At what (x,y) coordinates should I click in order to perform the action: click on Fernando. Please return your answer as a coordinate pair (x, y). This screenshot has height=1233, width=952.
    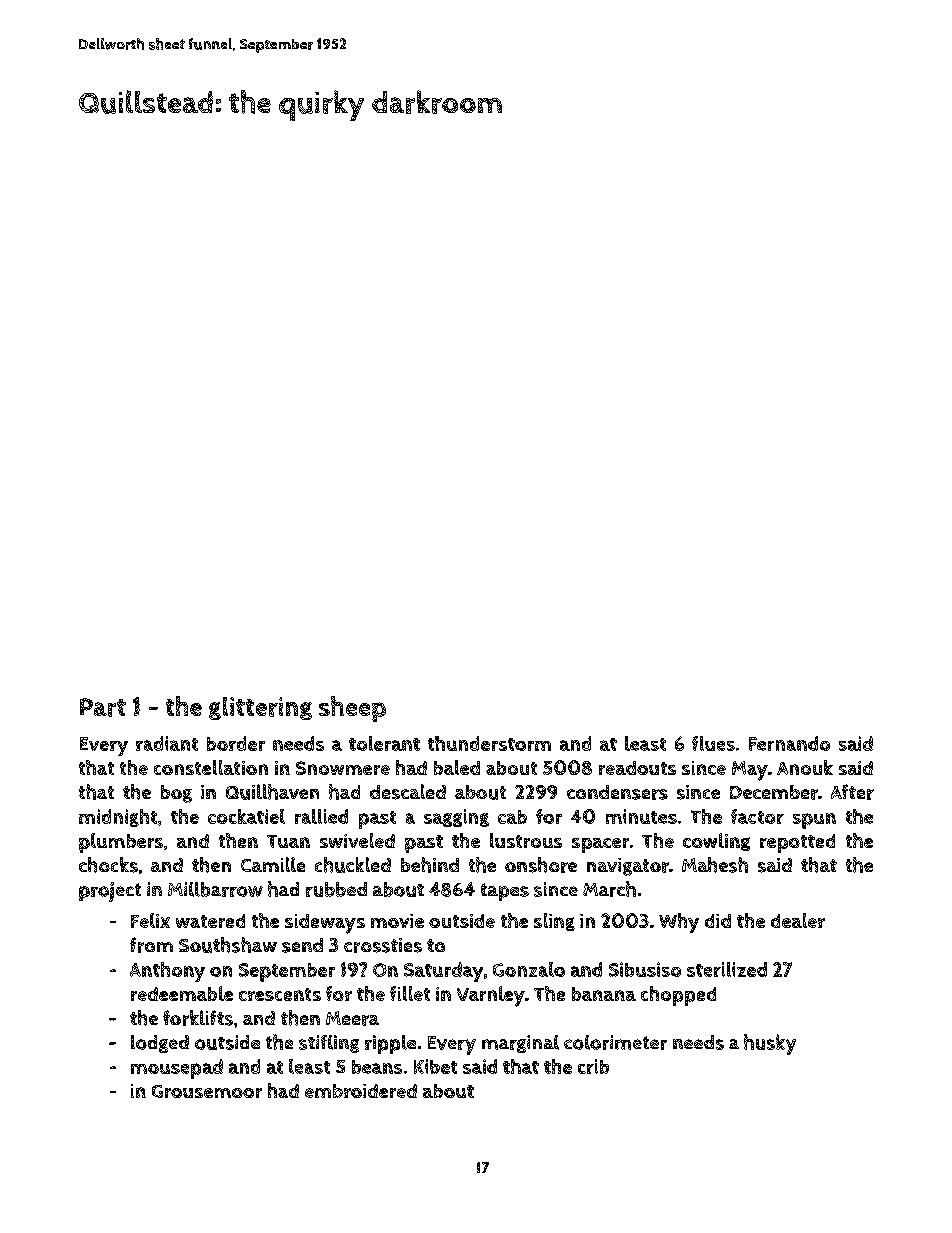
    Looking at the image, I should click on (789, 743).
